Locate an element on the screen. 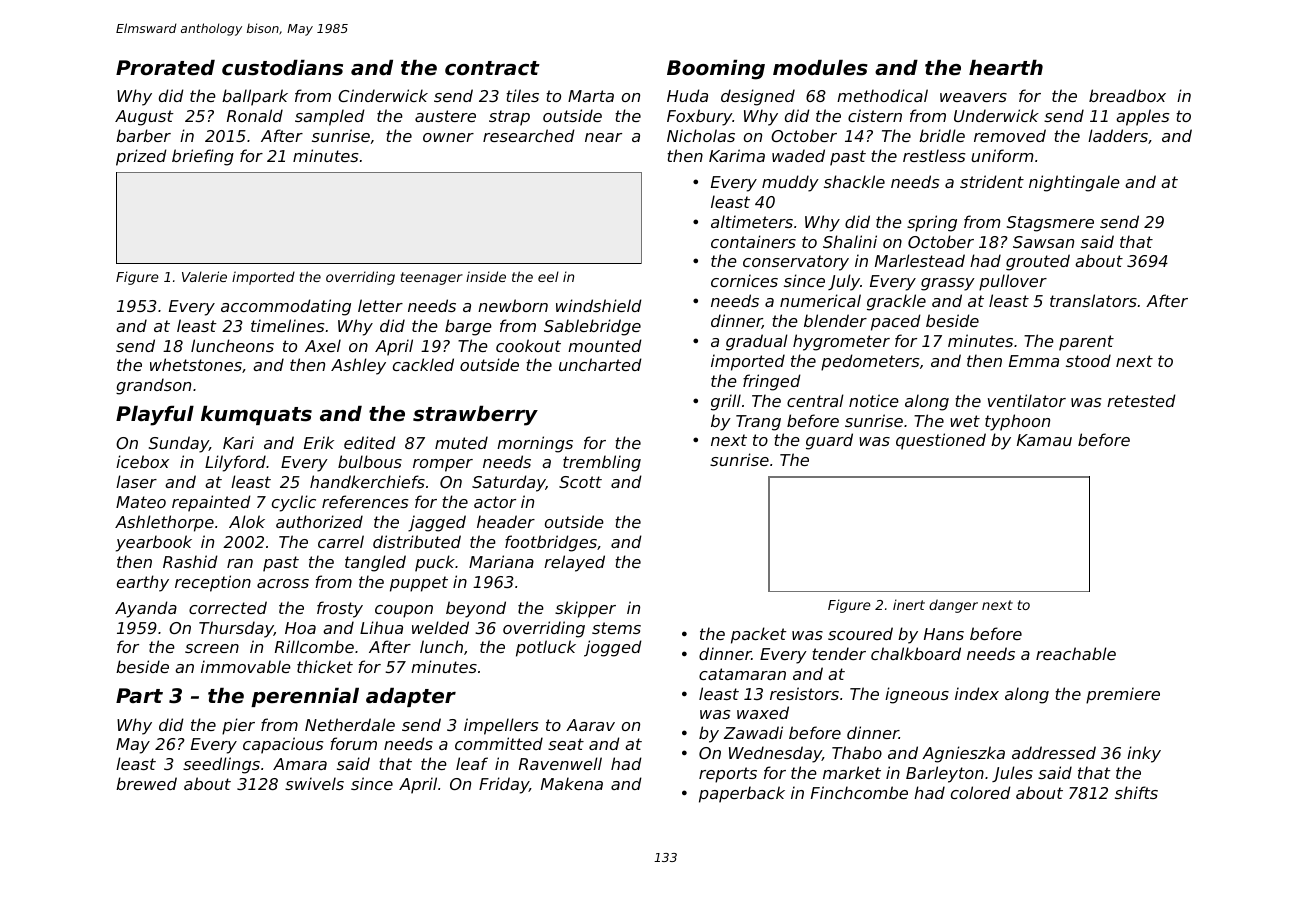 Image resolution: width=1308 pixels, height=924 pixels. trembling is located at coordinates (602, 463).
